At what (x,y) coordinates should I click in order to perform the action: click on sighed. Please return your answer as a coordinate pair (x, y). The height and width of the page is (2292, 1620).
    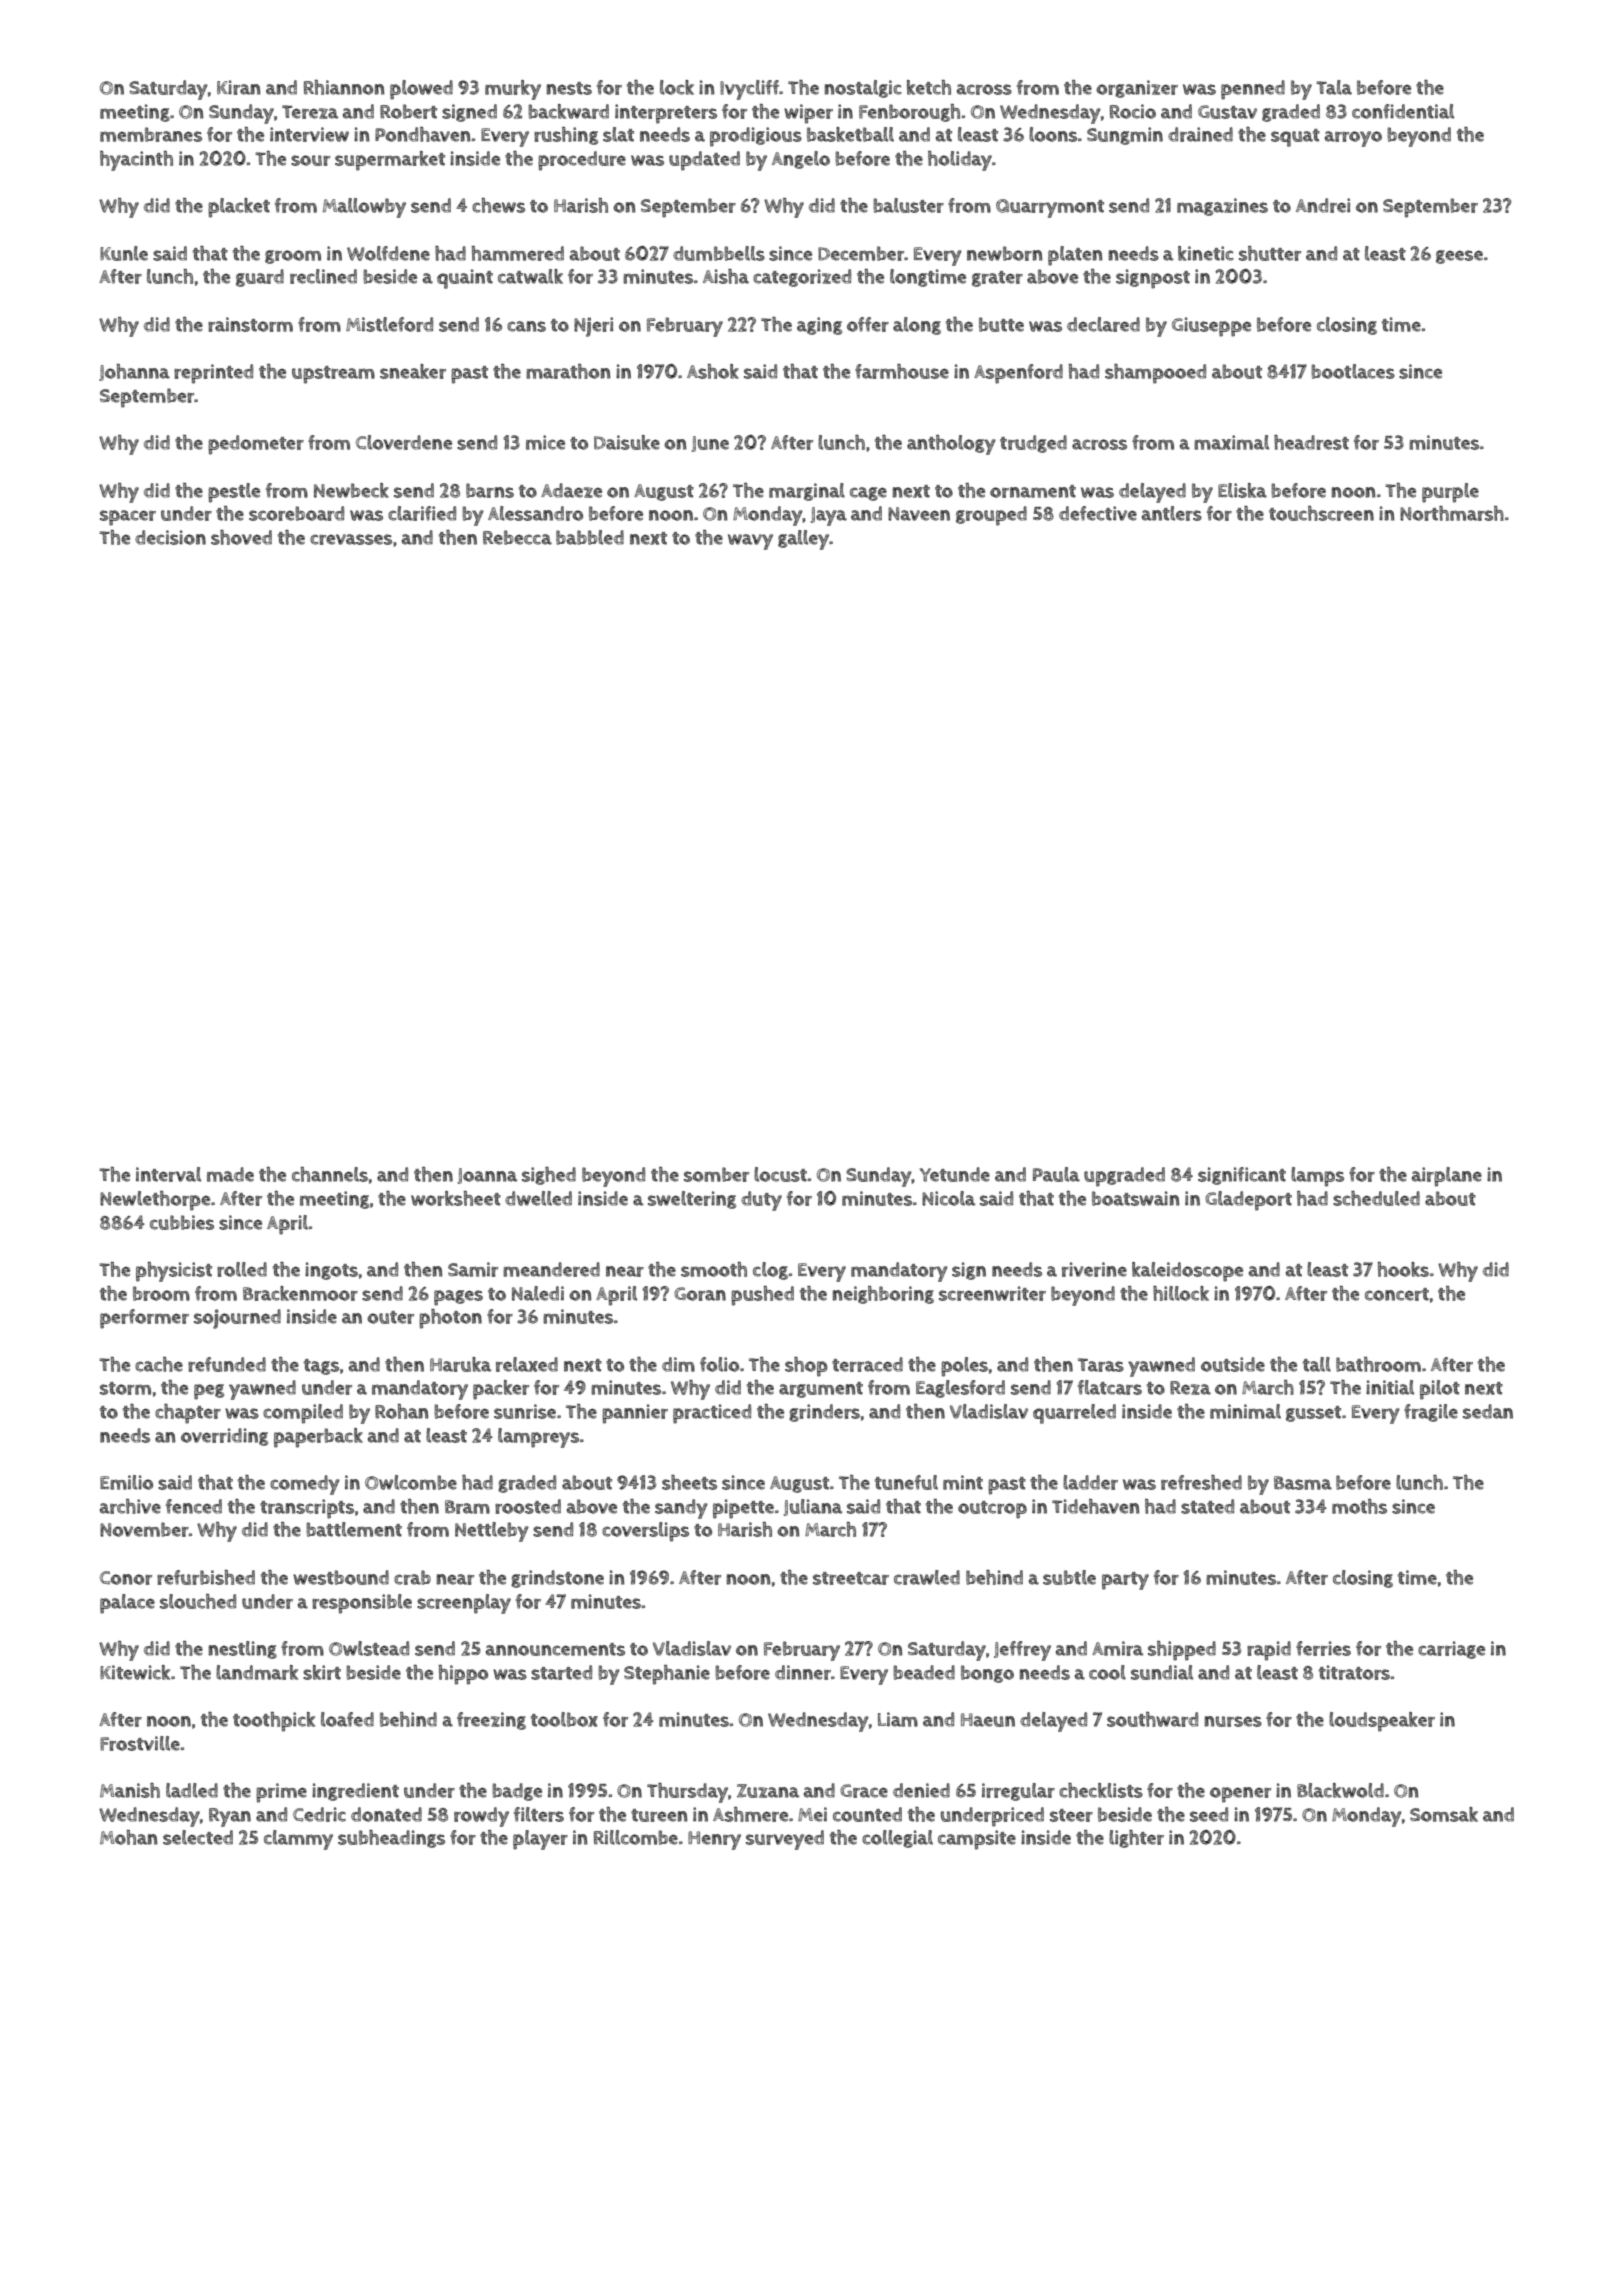
    Looking at the image, I should click on (549, 1176).
